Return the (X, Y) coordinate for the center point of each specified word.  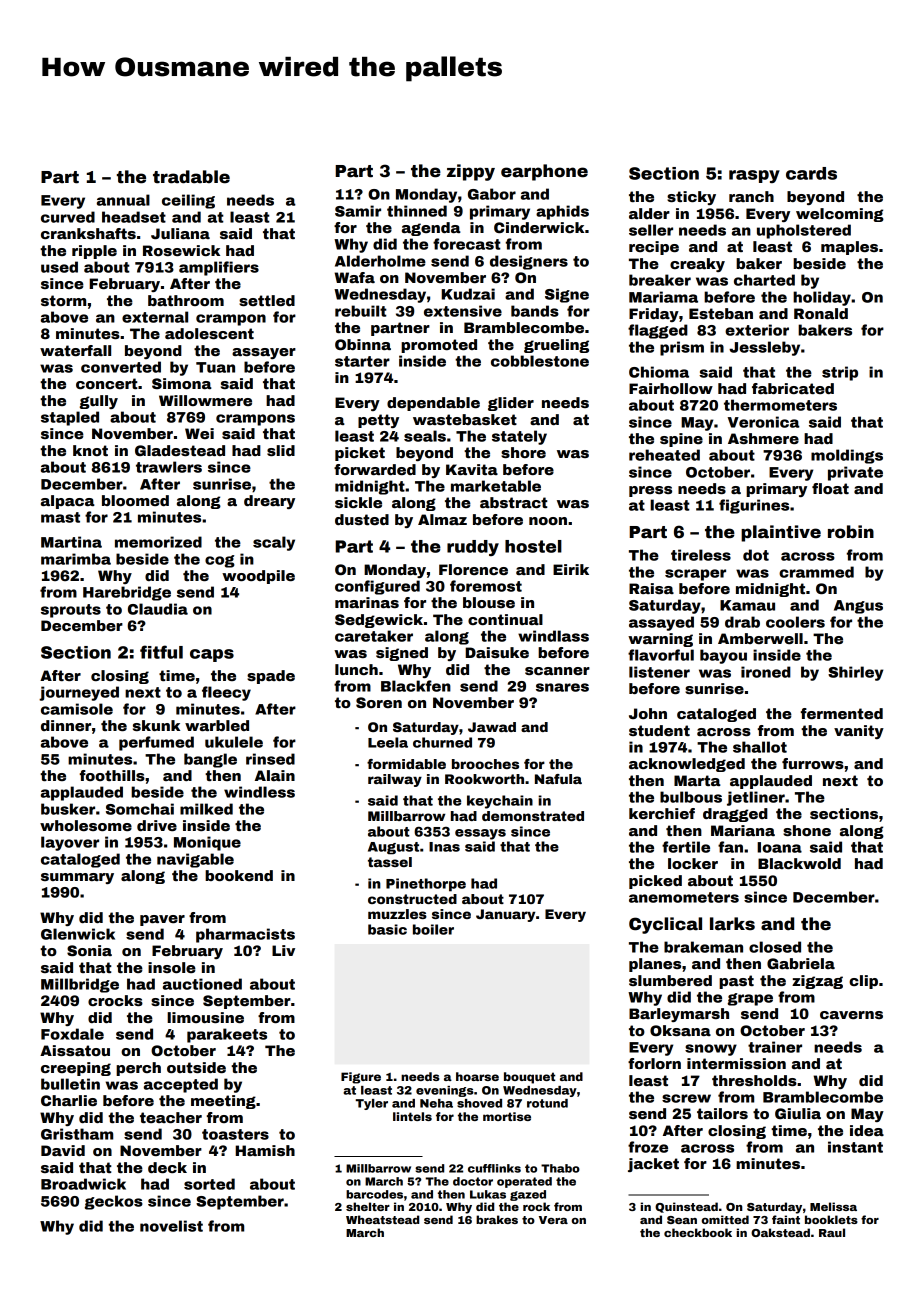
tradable (191, 177)
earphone (544, 172)
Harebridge (127, 593)
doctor (473, 1181)
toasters (235, 1134)
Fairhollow (671, 388)
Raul (832, 1232)
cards (811, 173)
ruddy (473, 548)
